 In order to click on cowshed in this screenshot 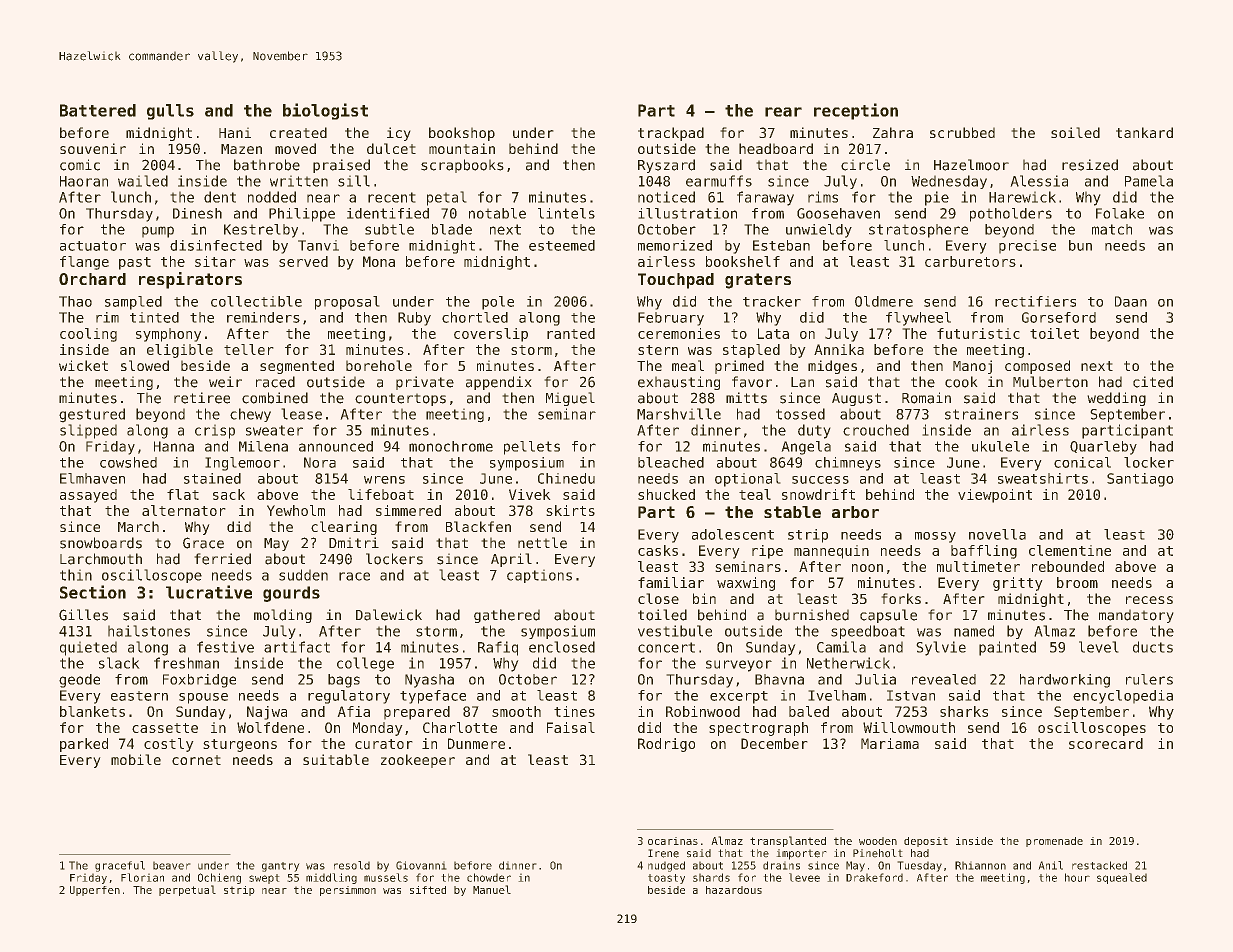, I will do `click(128, 462)`.
